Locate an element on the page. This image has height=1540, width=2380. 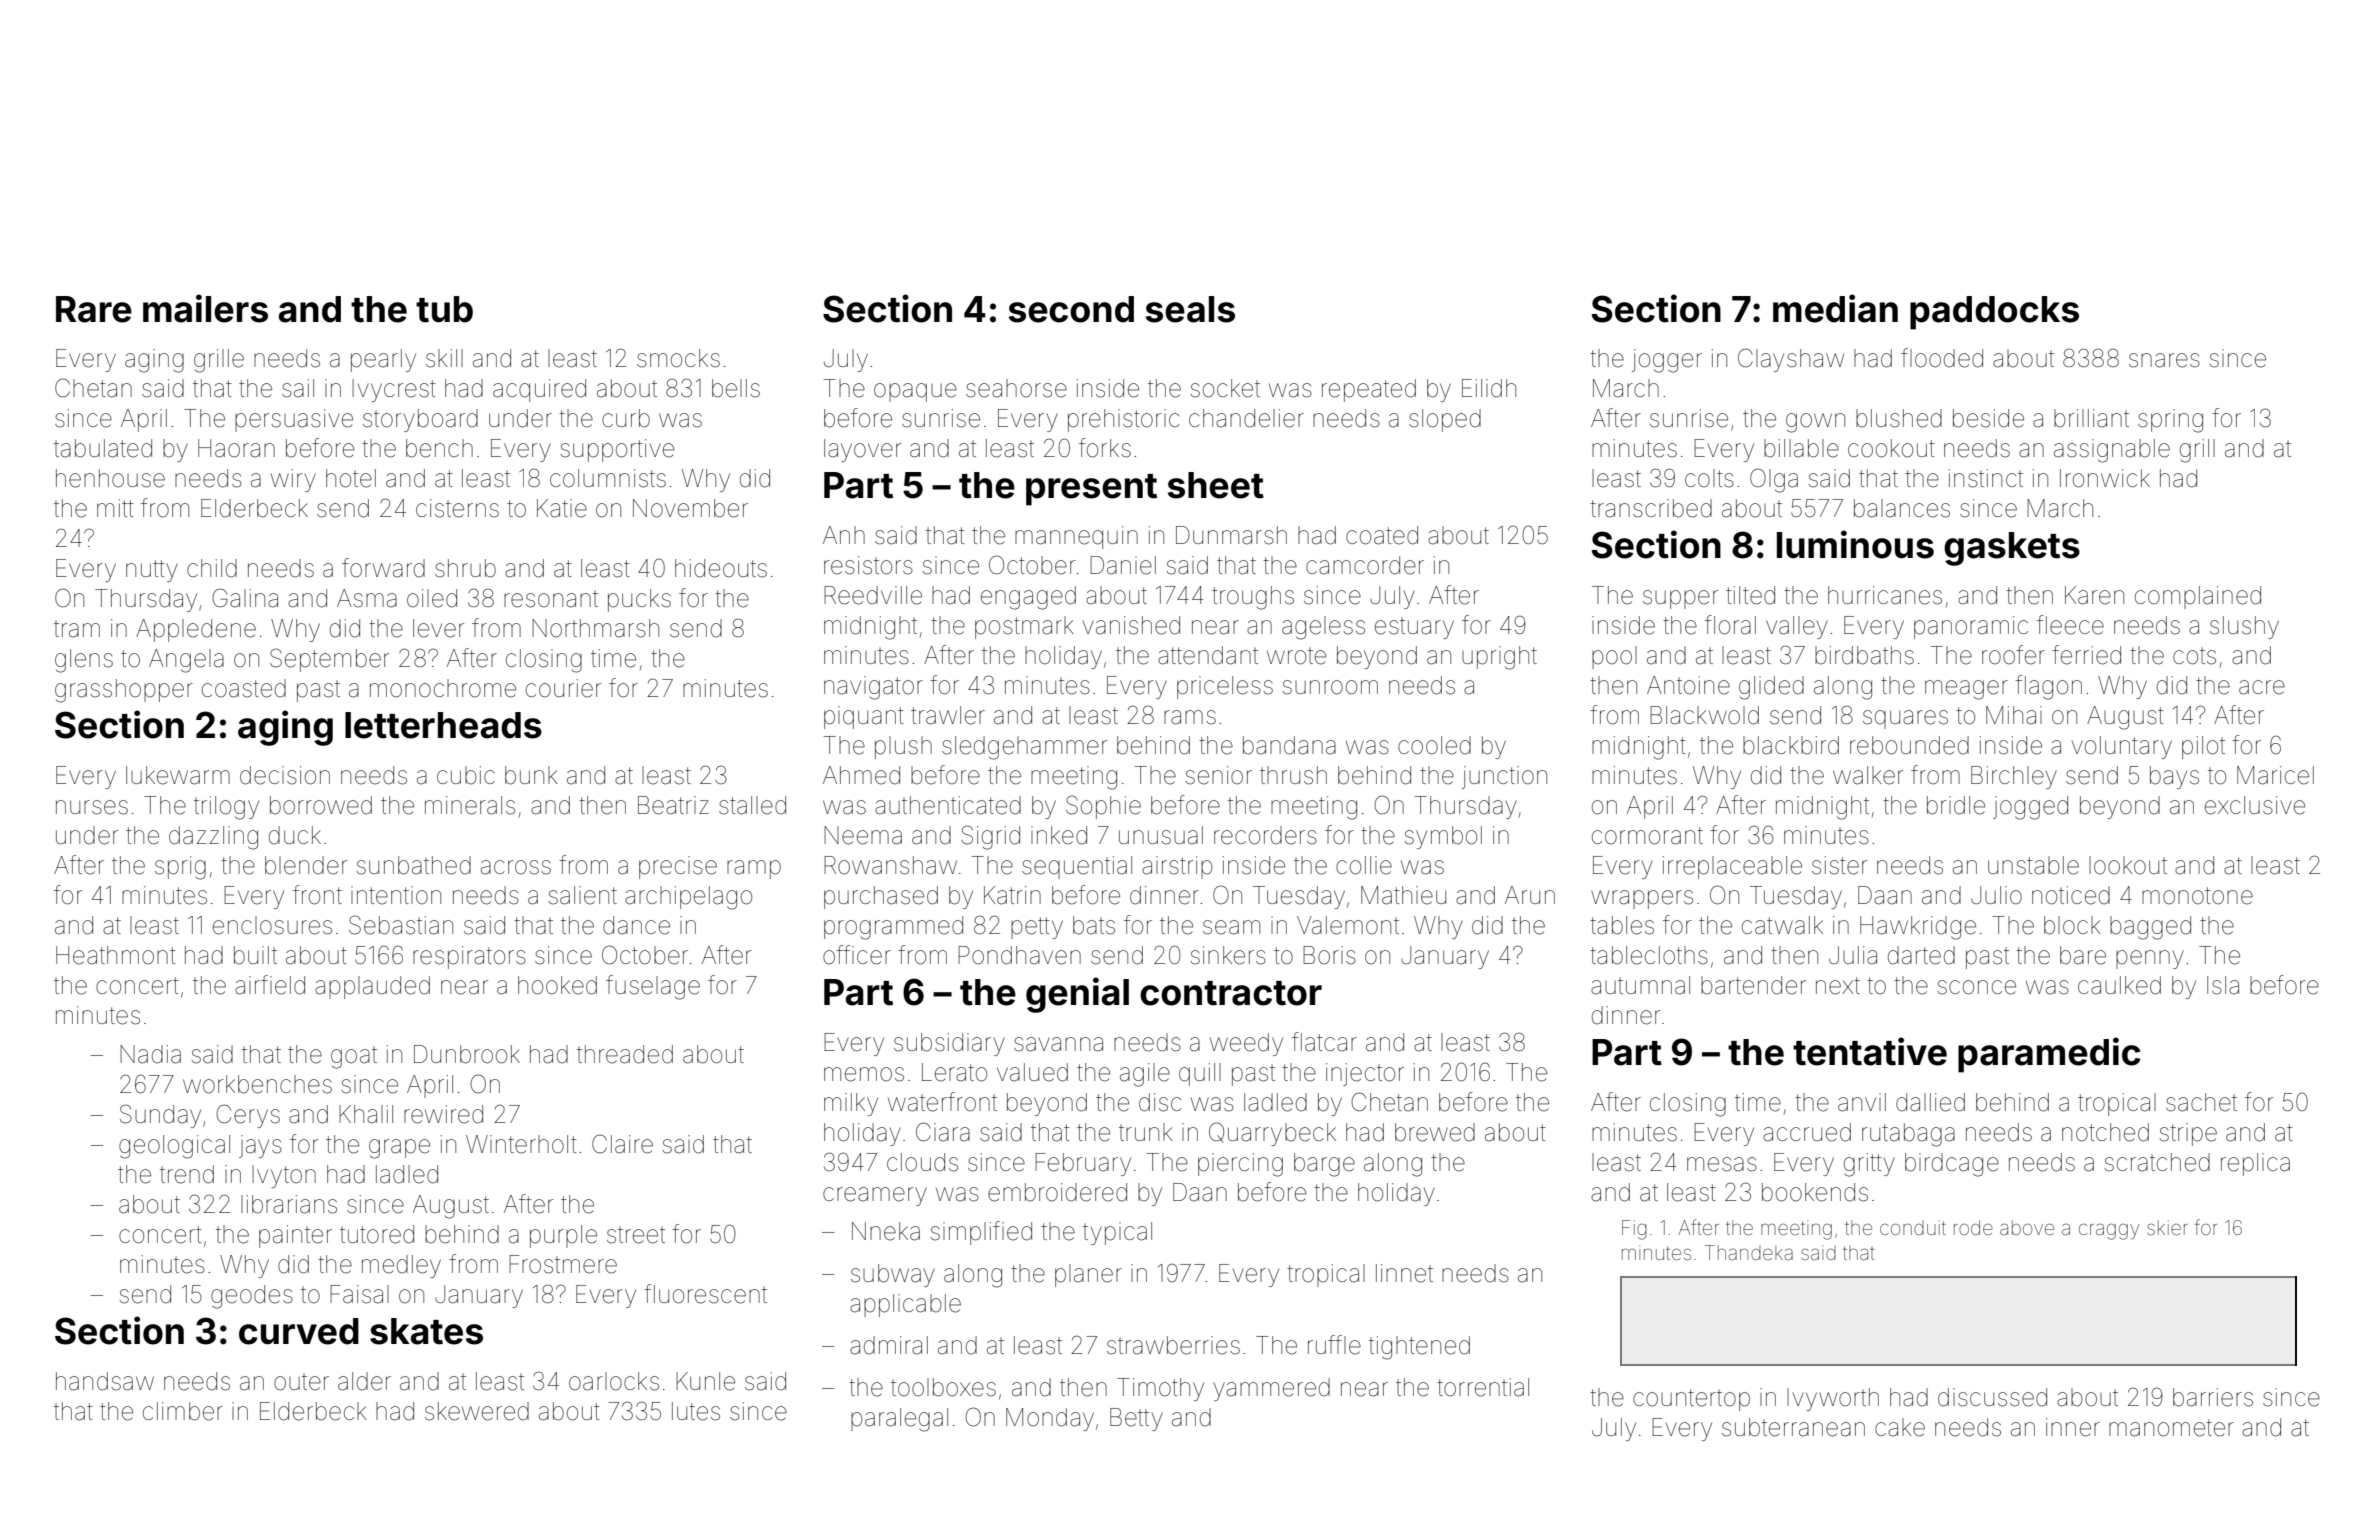
climber is located at coordinates (183, 1411).
